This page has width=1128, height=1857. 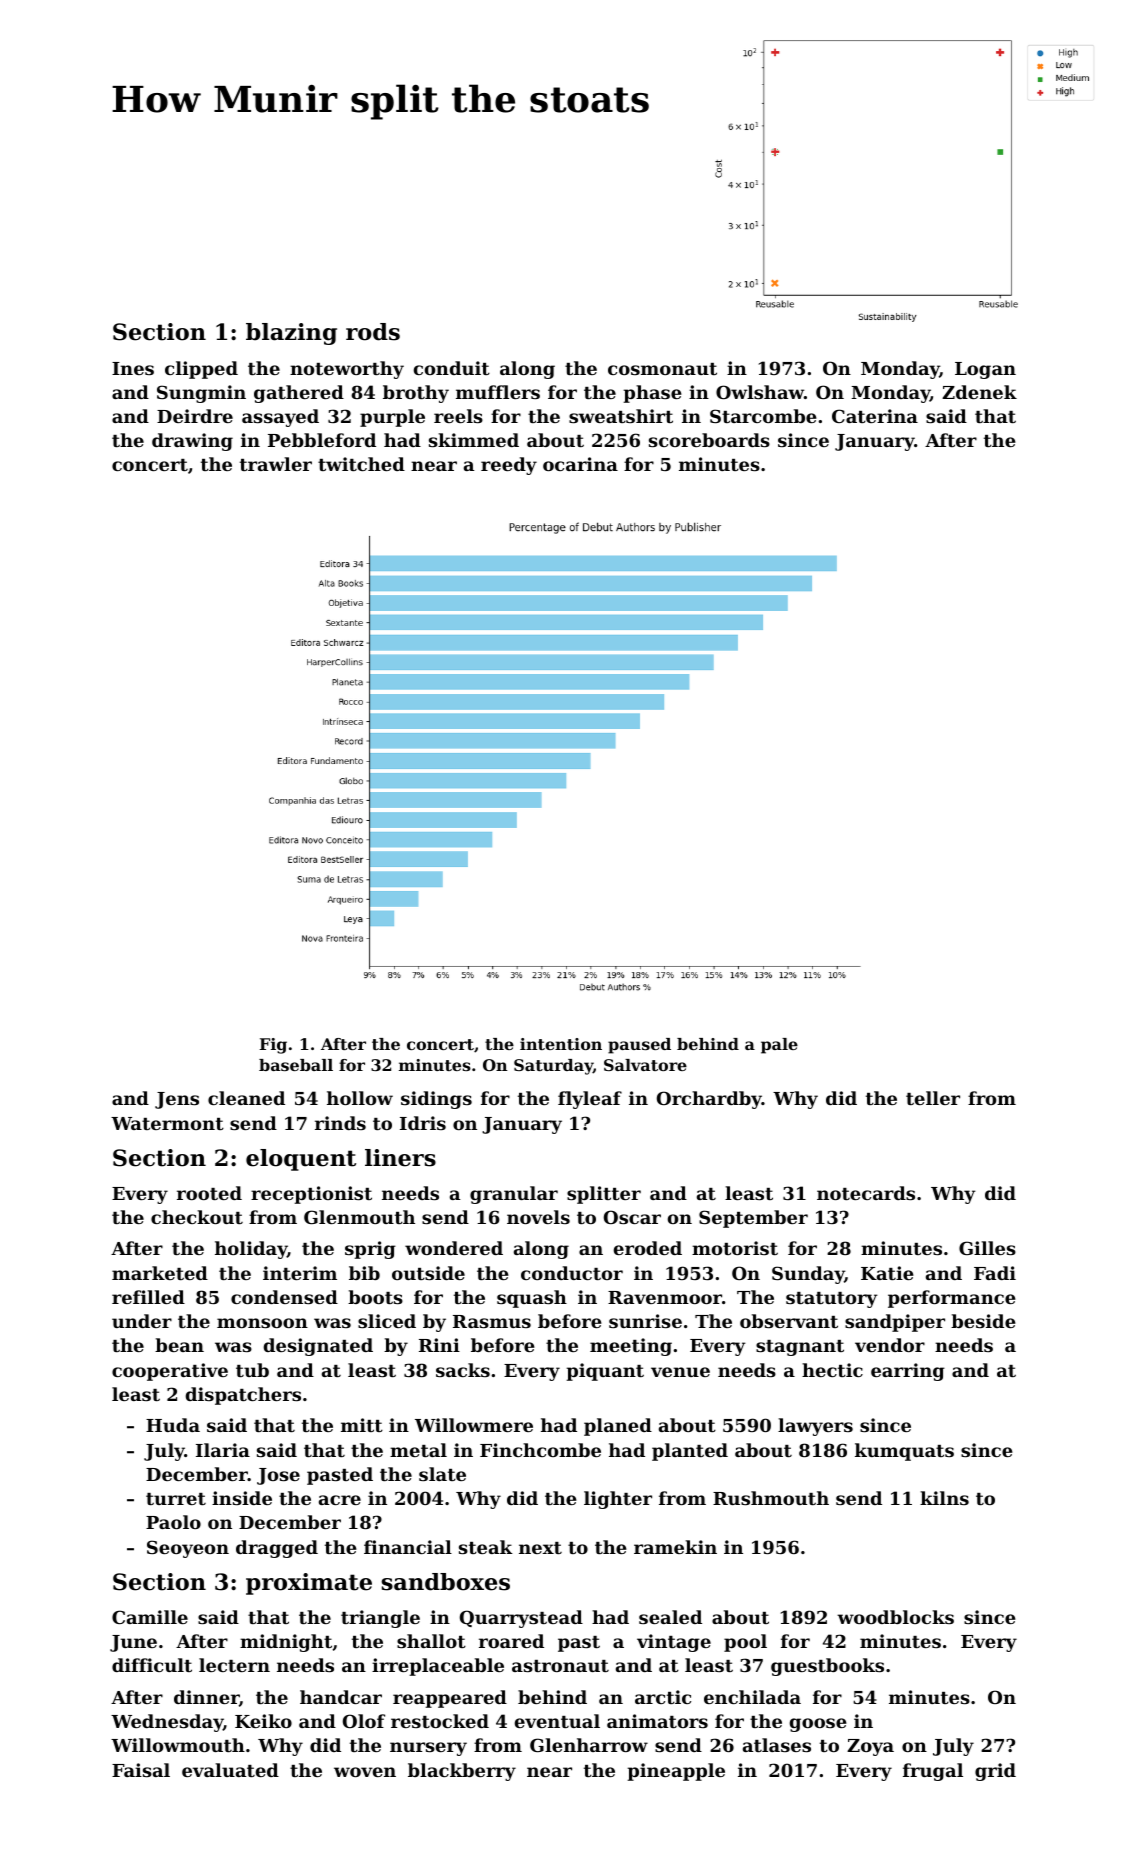 I want to click on blazing, so click(x=291, y=334).
